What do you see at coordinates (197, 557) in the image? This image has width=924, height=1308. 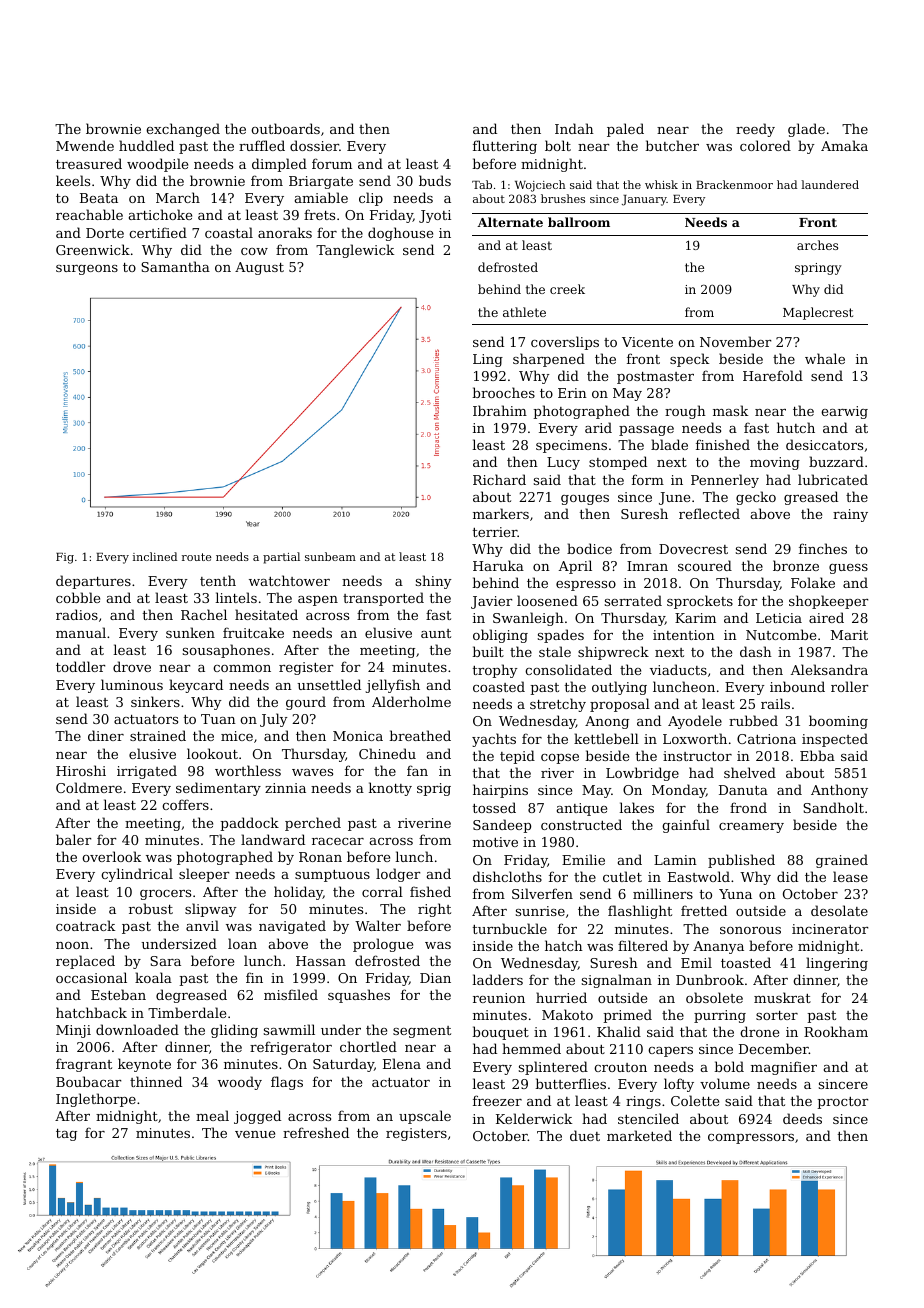 I see `route` at bounding box center [197, 557].
